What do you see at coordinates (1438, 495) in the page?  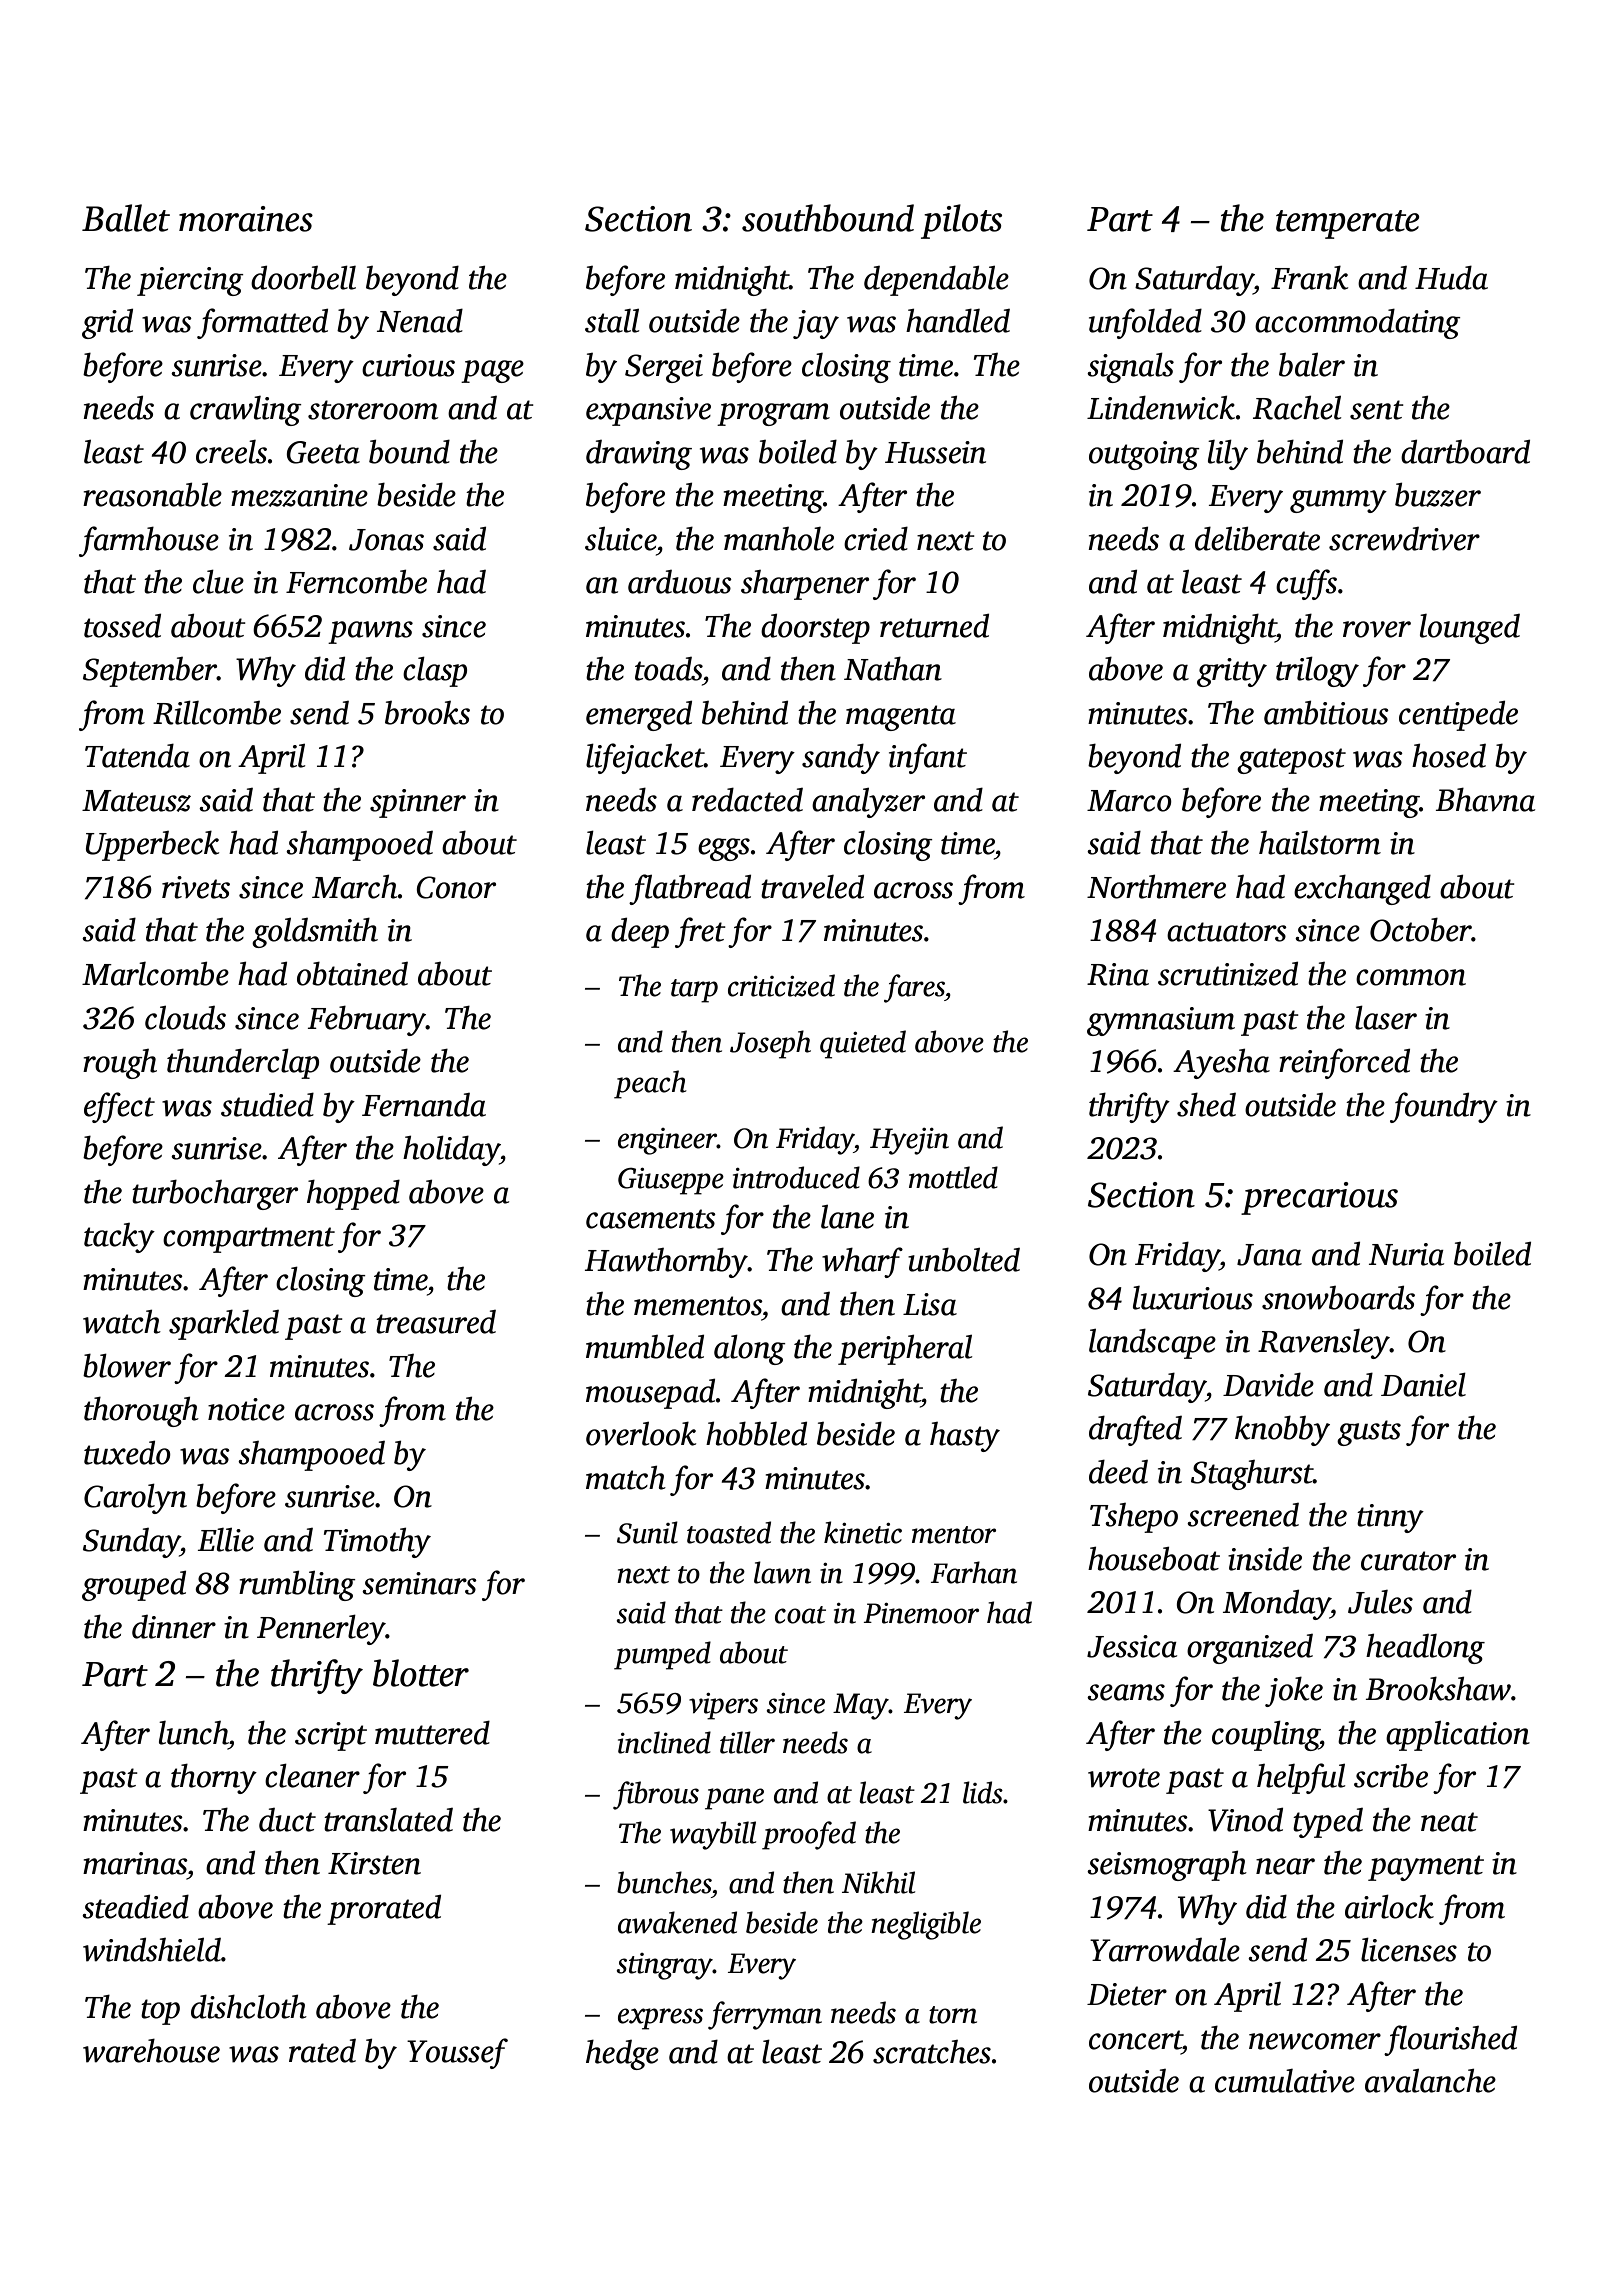 I see `buzzer` at bounding box center [1438, 495].
